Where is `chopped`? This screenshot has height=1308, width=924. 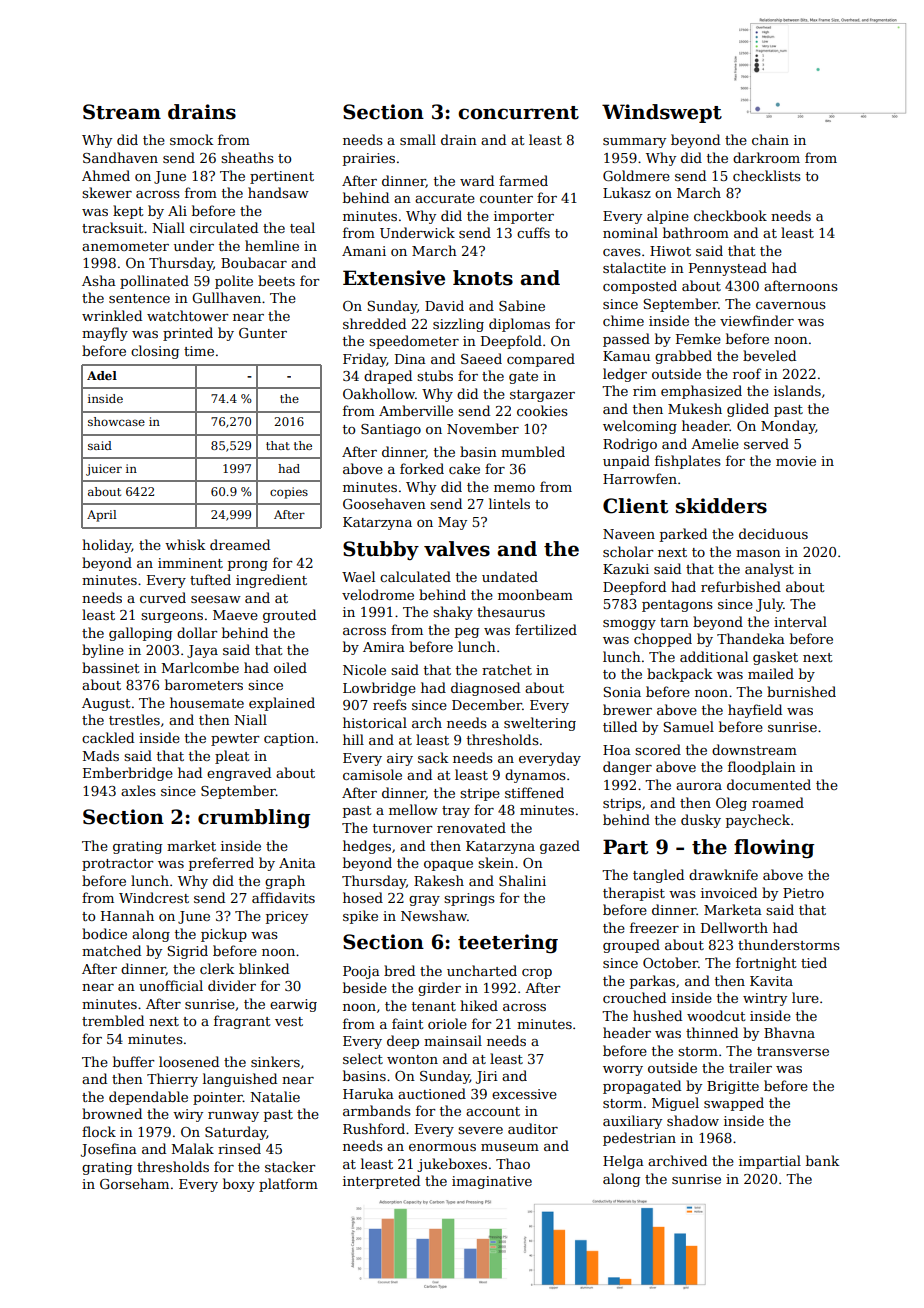
chopped is located at coordinates (663, 640).
